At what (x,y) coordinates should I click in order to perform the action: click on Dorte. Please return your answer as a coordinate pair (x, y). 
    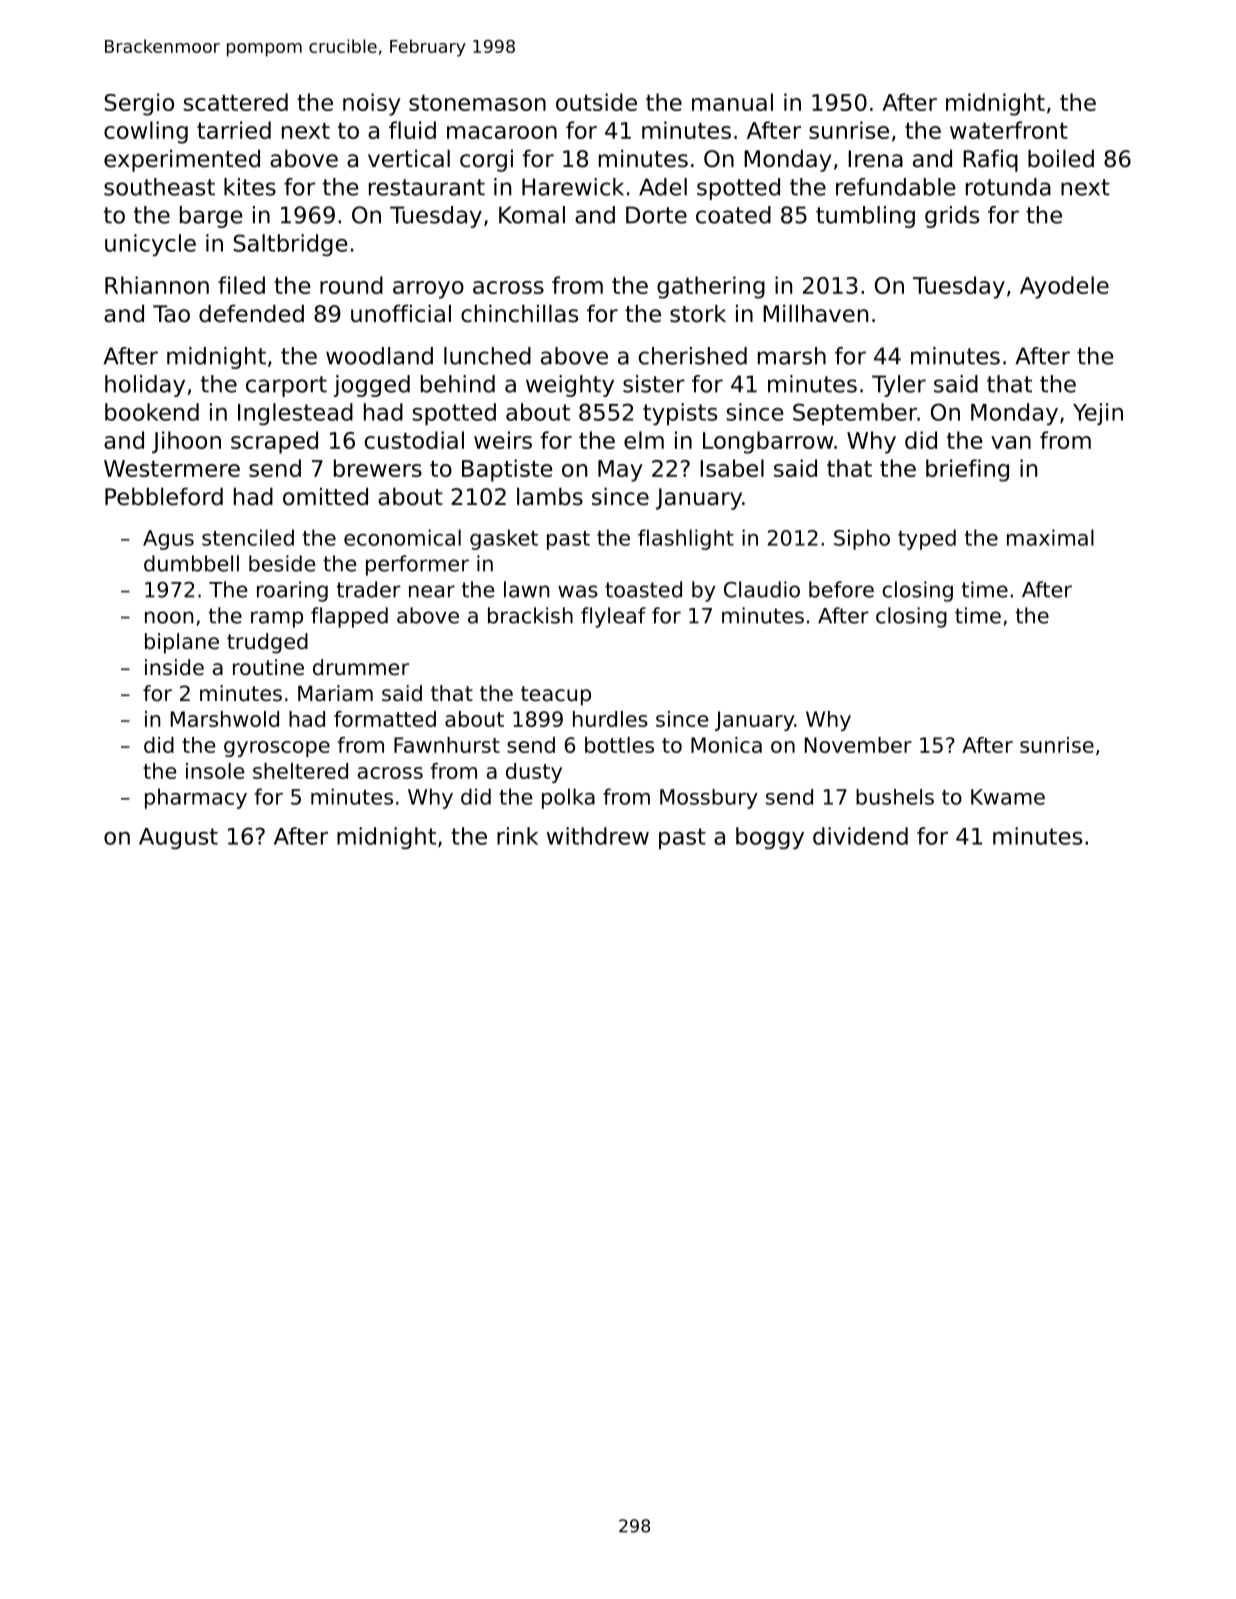
    Looking at the image, I should click on (656, 215).
